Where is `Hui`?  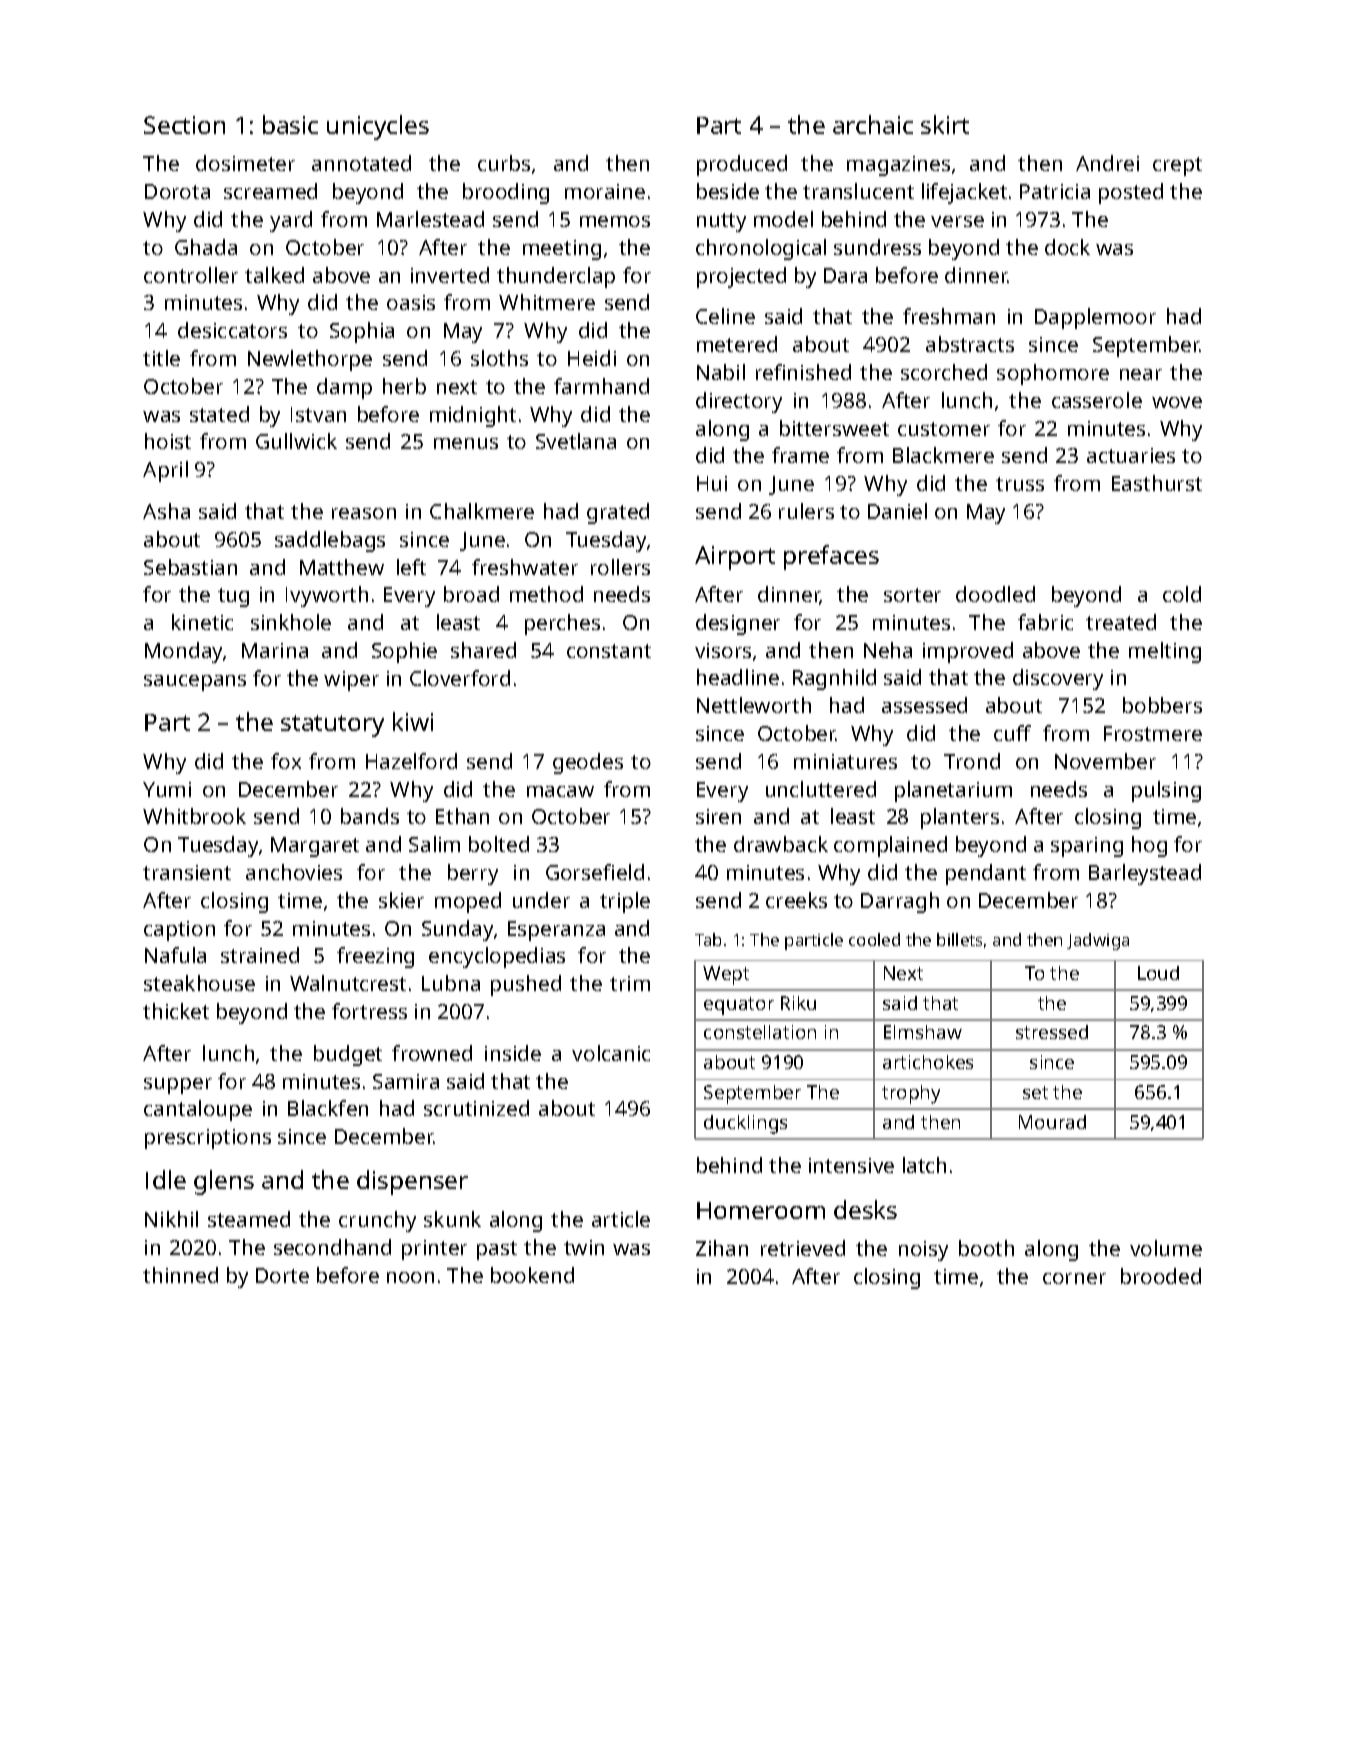
Hui is located at coordinates (712, 483).
